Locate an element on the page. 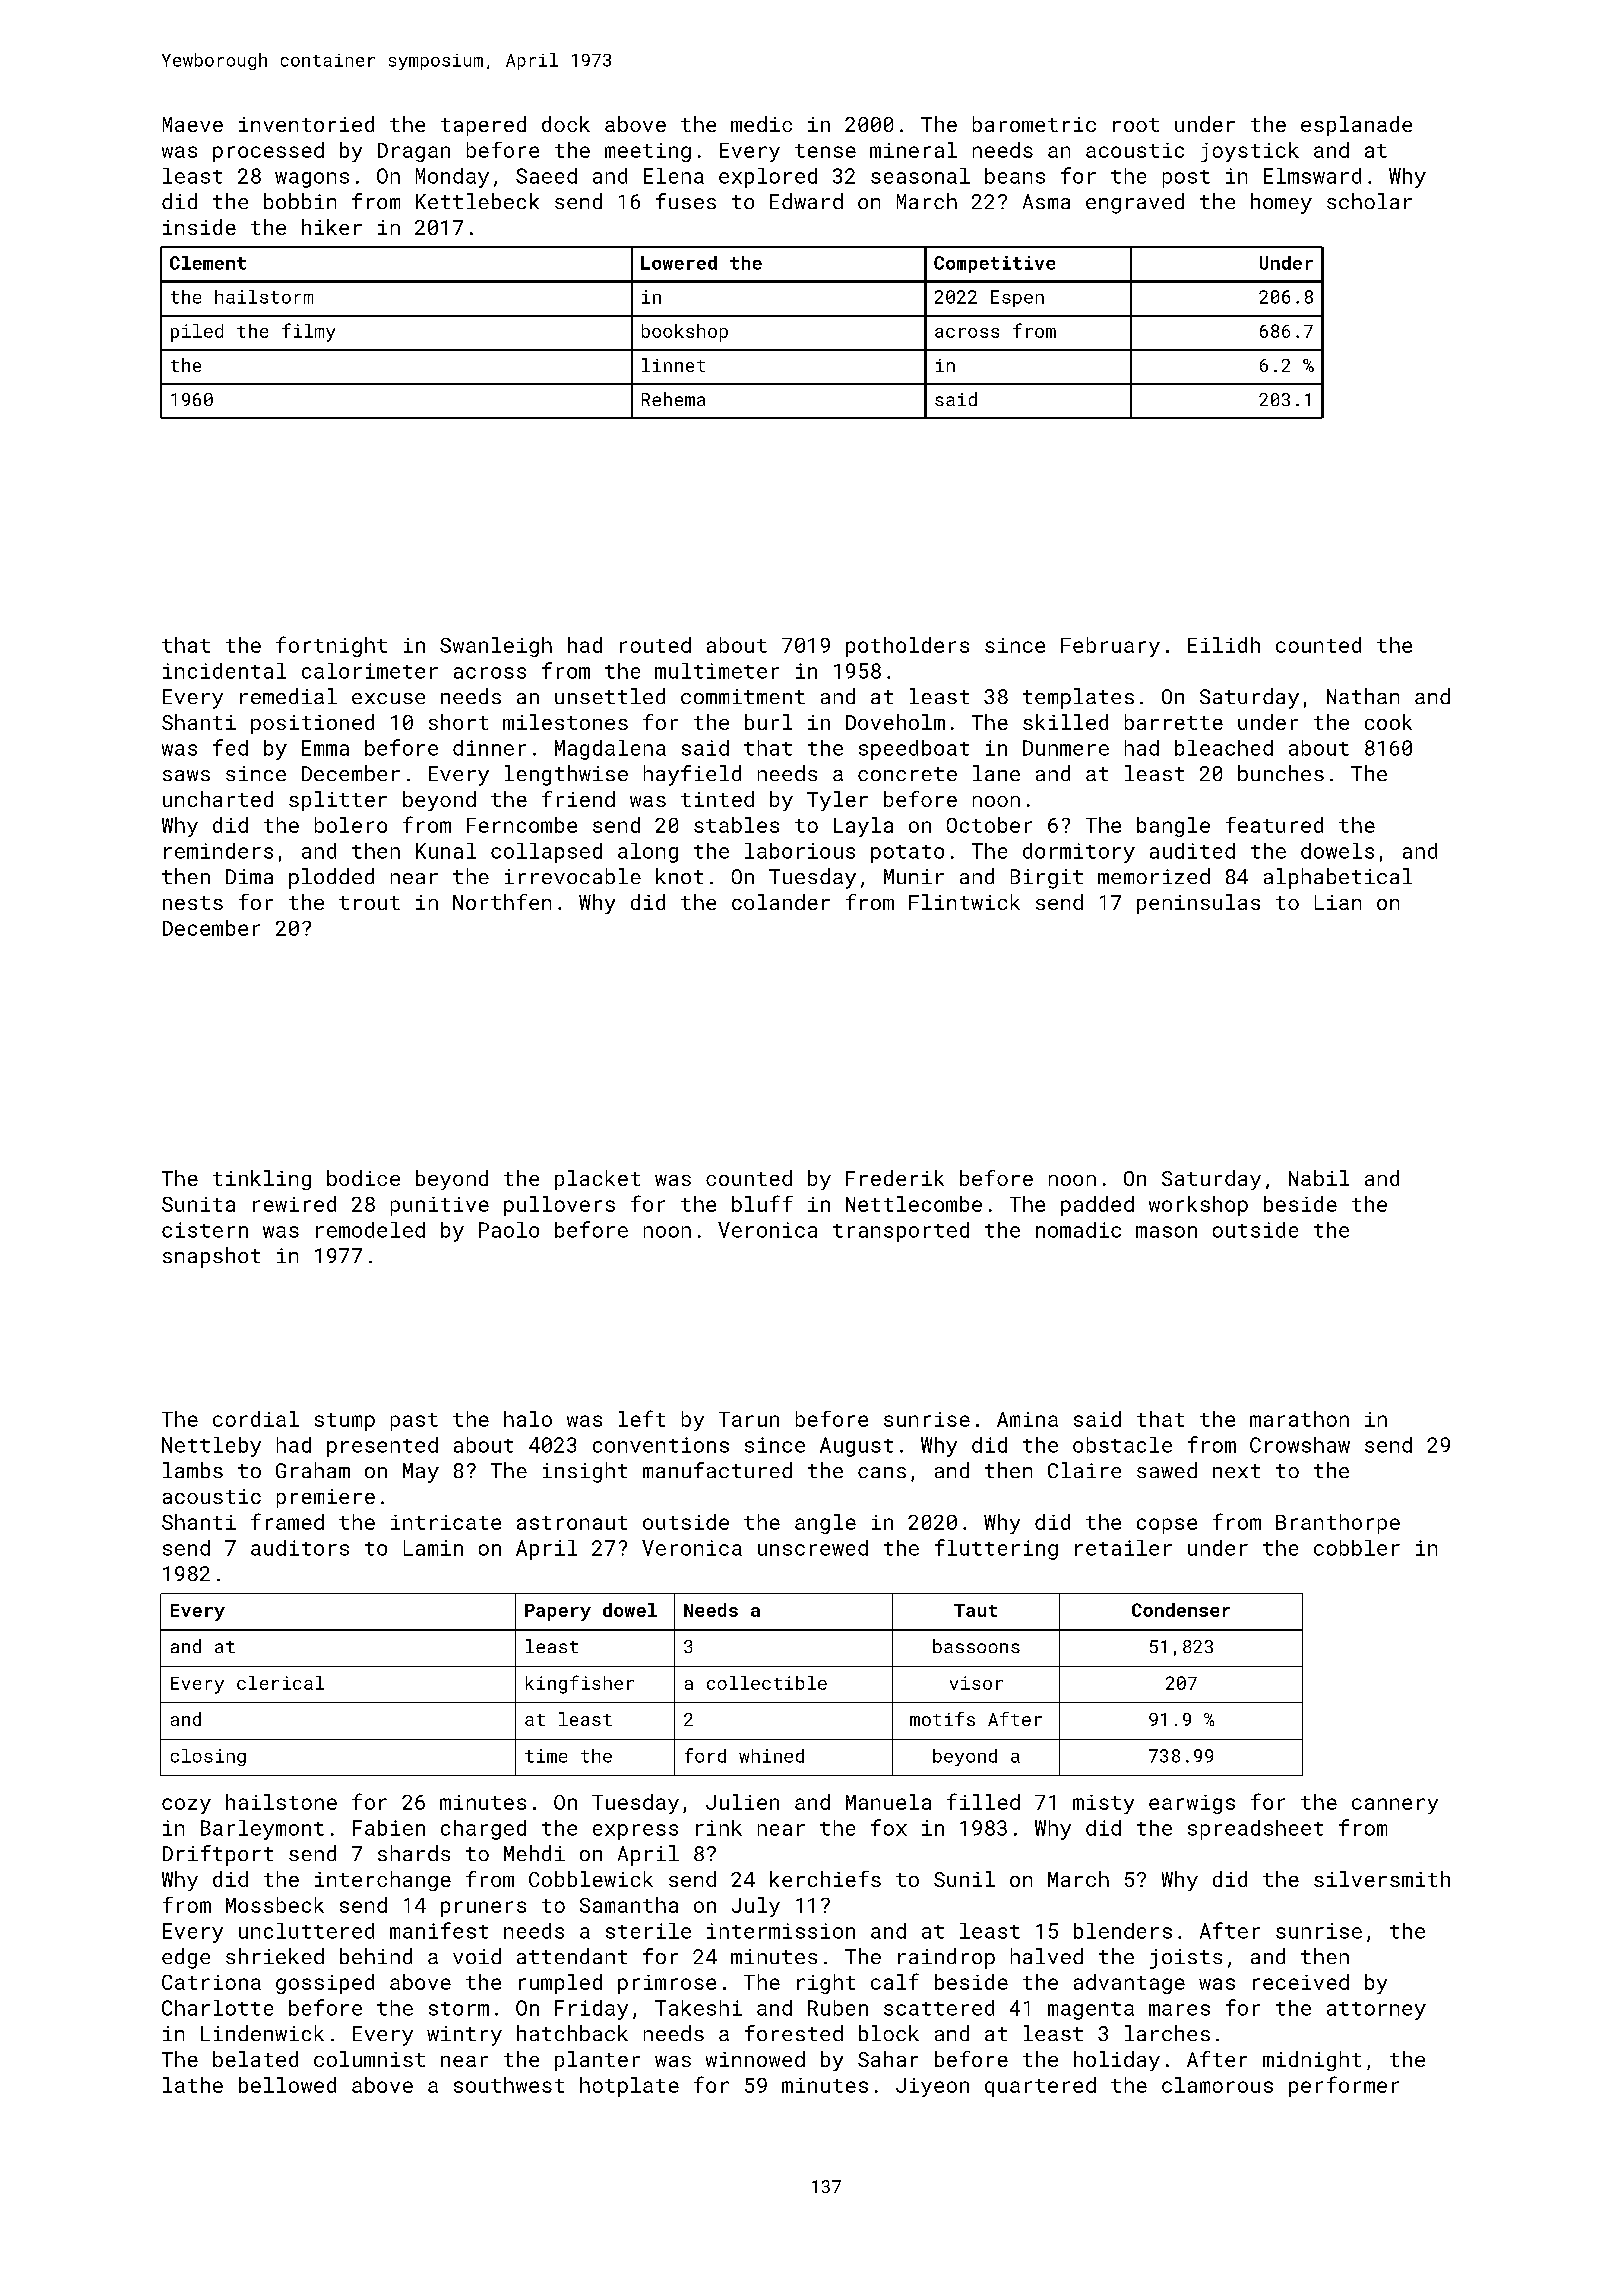  Competitive is located at coordinates (994, 264).
